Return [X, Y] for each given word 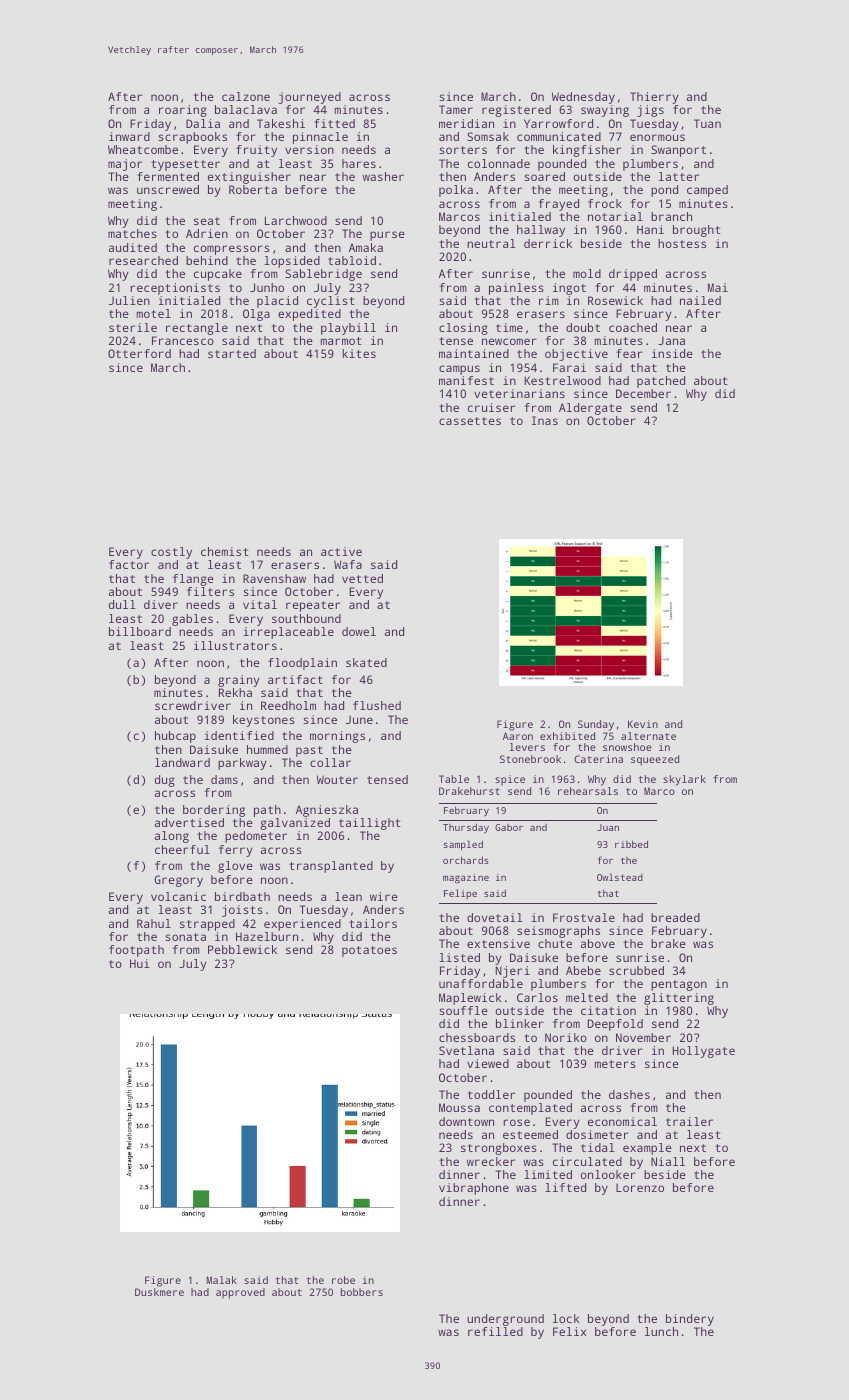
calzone [246, 96]
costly [171, 553]
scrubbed [636, 970]
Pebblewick [242, 949]
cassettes [470, 421]
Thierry [654, 98]
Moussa [459, 1107]
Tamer [456, 109]
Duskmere [159, 1292]
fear [629, 353]
